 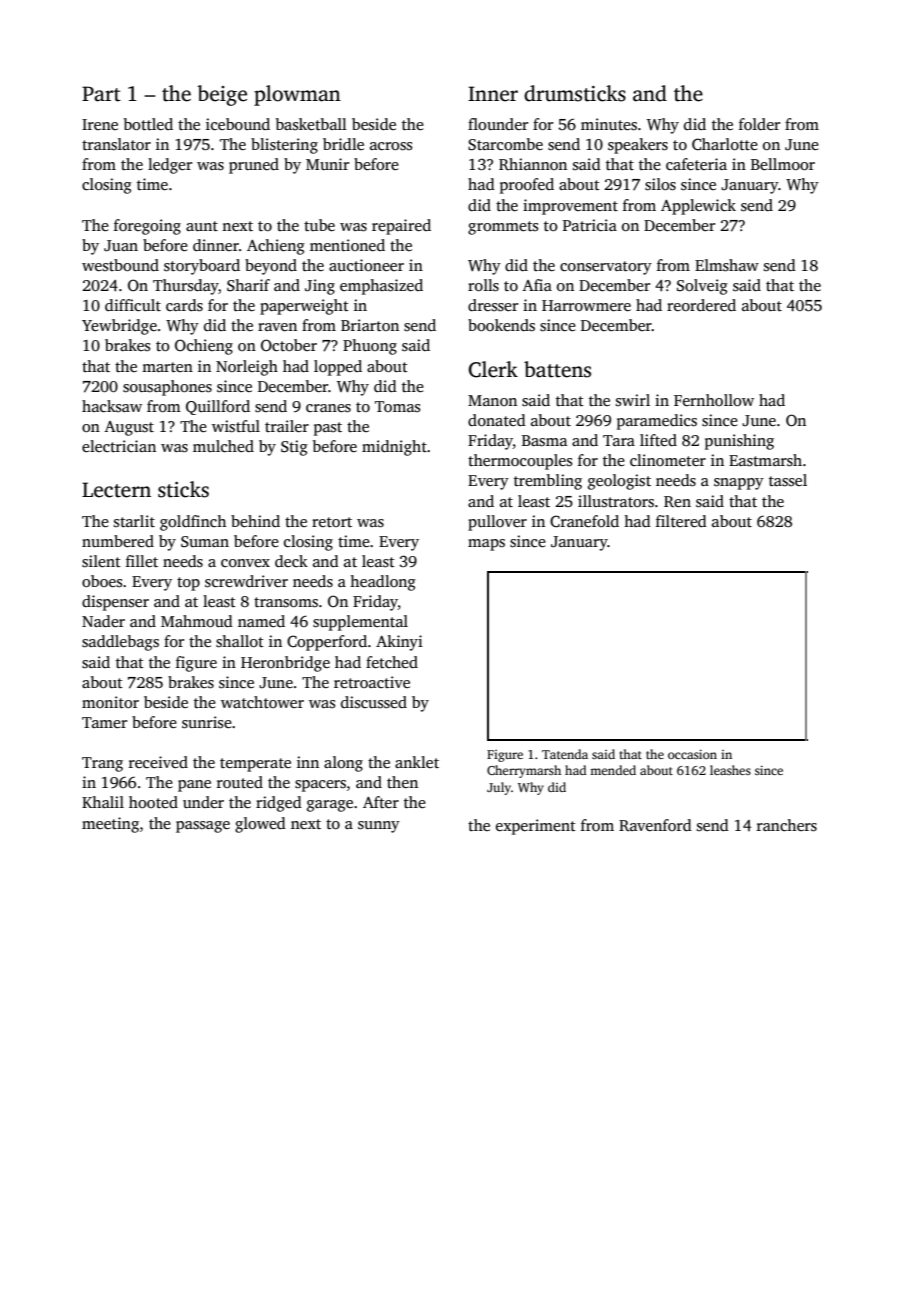 What do you see at coordinates (698, 207) in the page?
I see `Applewick` at bounding box center [698, 207].
